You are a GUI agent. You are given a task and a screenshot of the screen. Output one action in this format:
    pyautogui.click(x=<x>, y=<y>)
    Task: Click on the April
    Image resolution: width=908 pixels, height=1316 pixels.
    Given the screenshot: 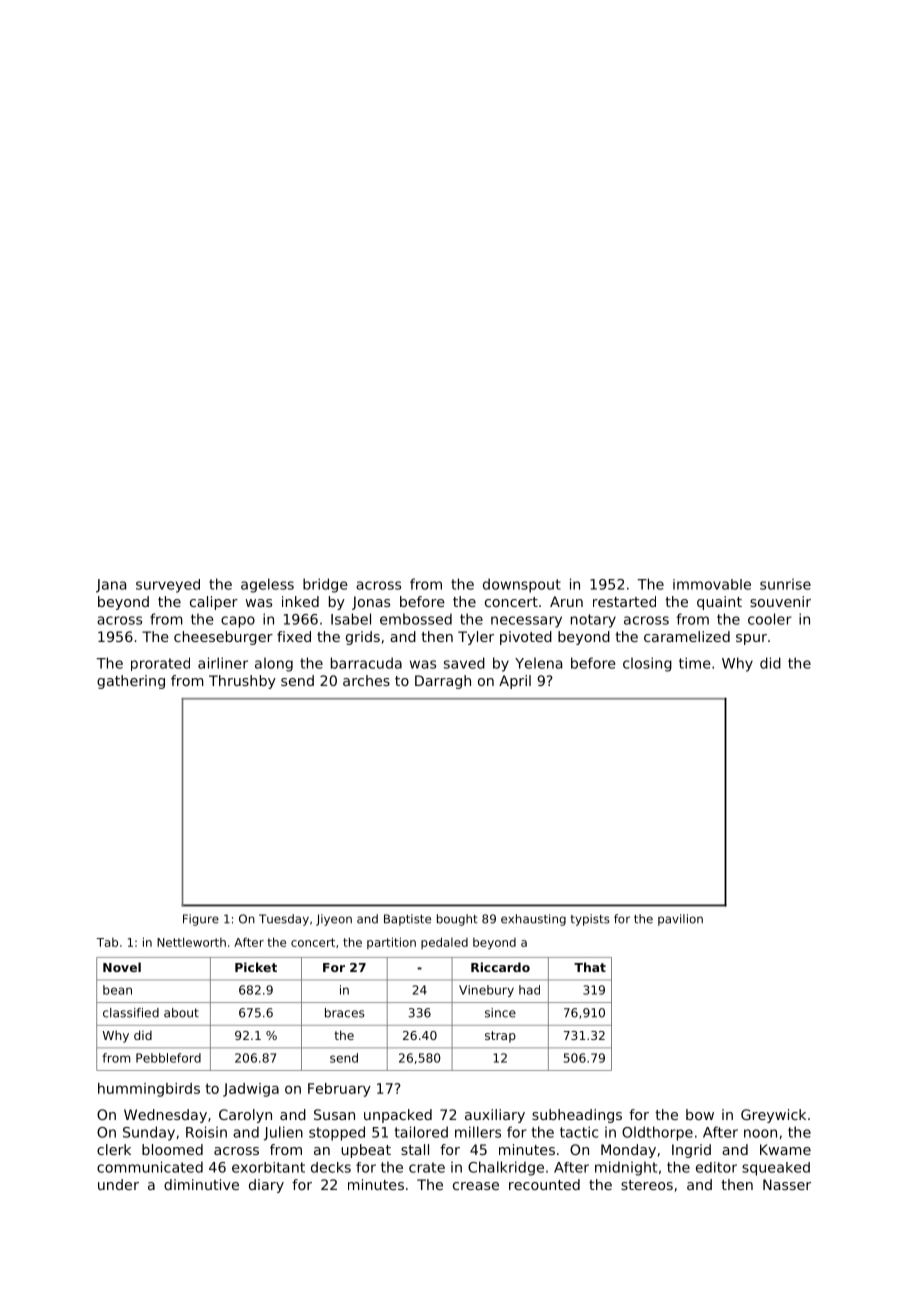 What is the action you would take?
    pyautogui.click(x=515, y=682)
